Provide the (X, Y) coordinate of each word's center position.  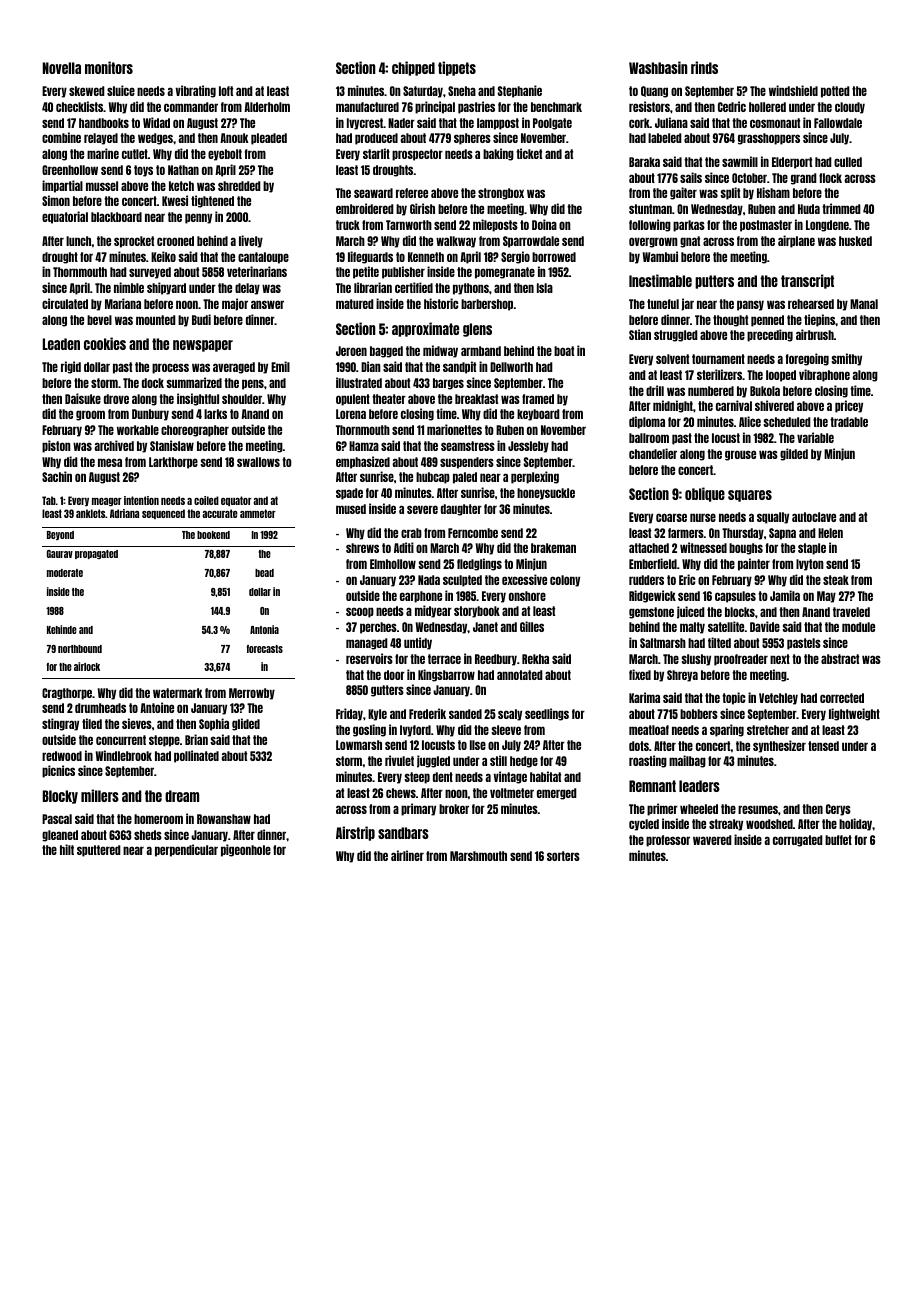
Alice (750, 421)
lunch (79, 241)
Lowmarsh (359, 745)
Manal (864, 304)
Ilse (478, 745)
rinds (704, 67)
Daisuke (83, 398)
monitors (109, 67)
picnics (58, 771)
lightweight (854, 714)
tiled (92, 723)
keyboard (538, 415)
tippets (457, 68)
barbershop (487, 305)
